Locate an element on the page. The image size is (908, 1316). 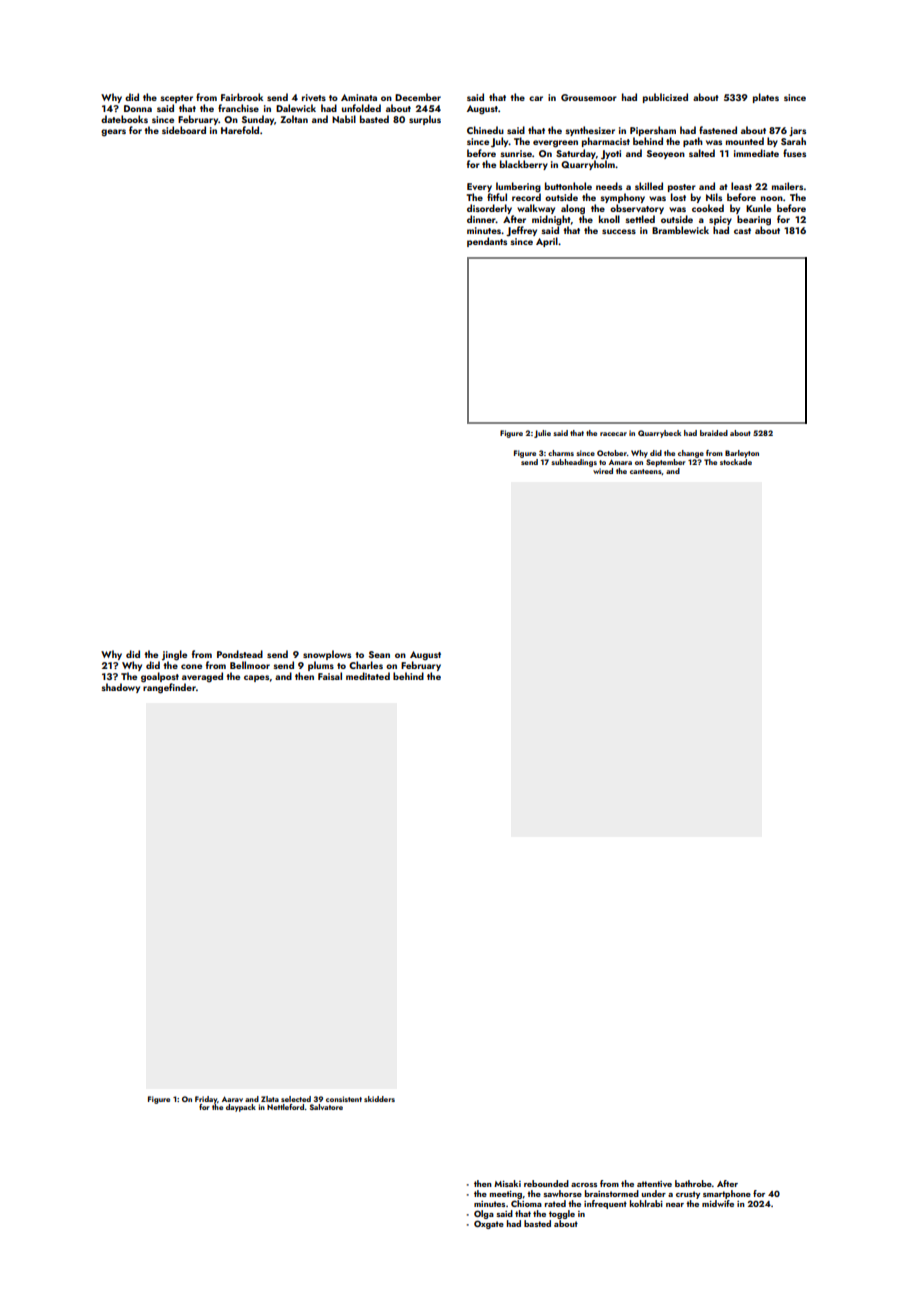
shadowy is located at coordinates (120, 688).
